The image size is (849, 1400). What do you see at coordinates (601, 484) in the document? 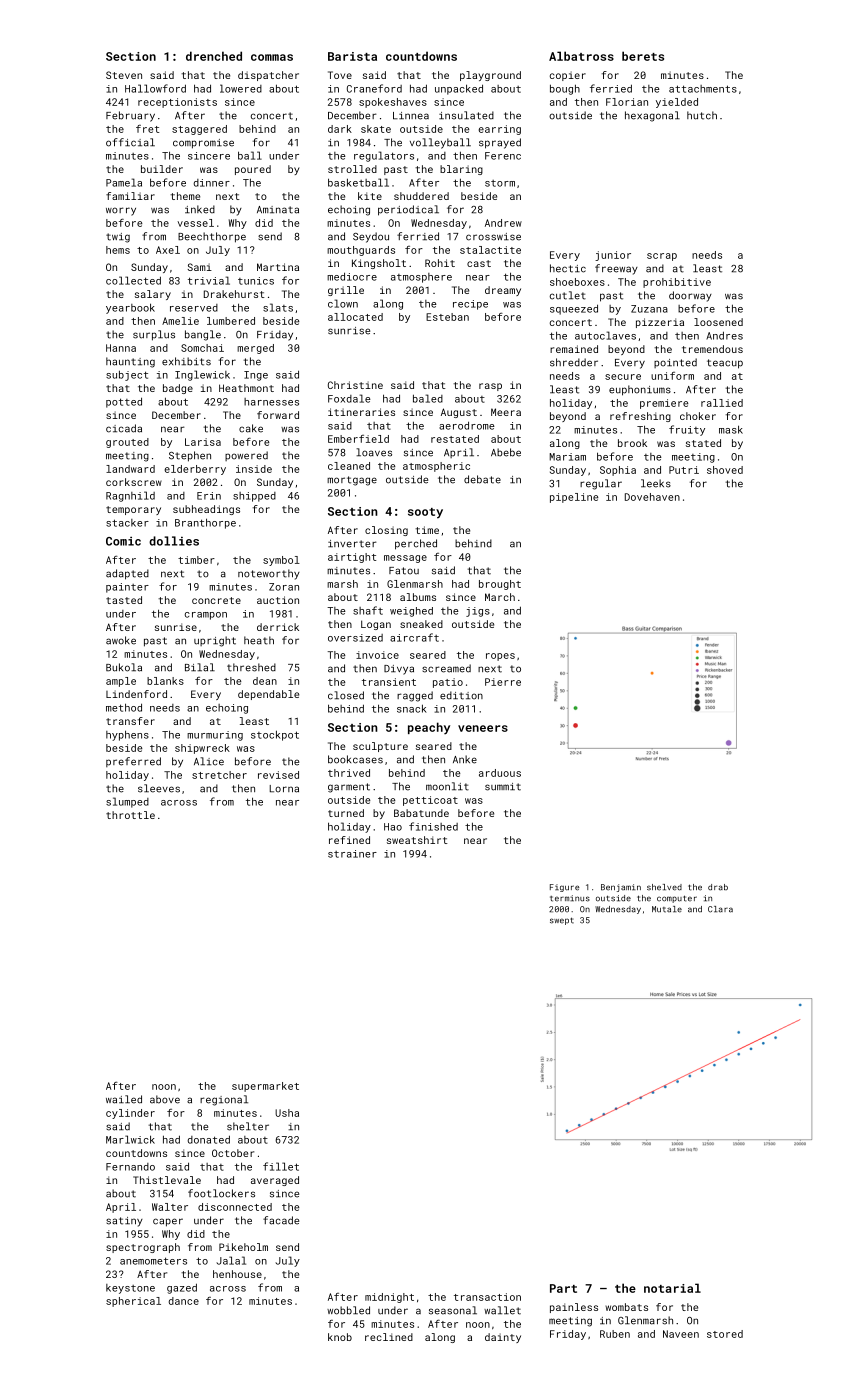
I see `regular` at bounding box center [601, 484].
